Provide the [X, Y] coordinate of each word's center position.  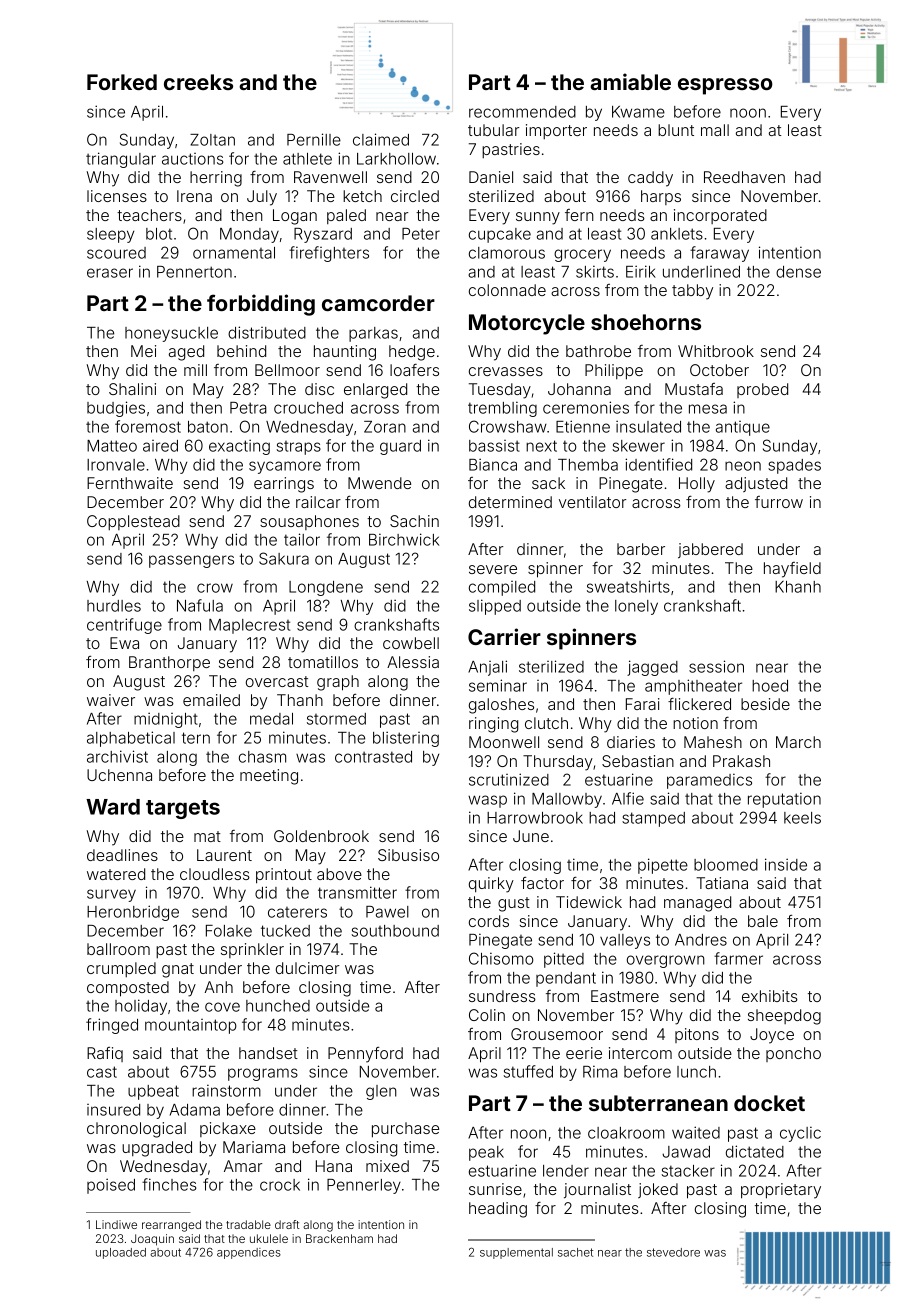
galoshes [501, 706]
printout [284, 876]
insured [113, 1110]
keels [802, 818]
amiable [630, 81]
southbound [395, 931]
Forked [122, 82]
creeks [198, 82]
